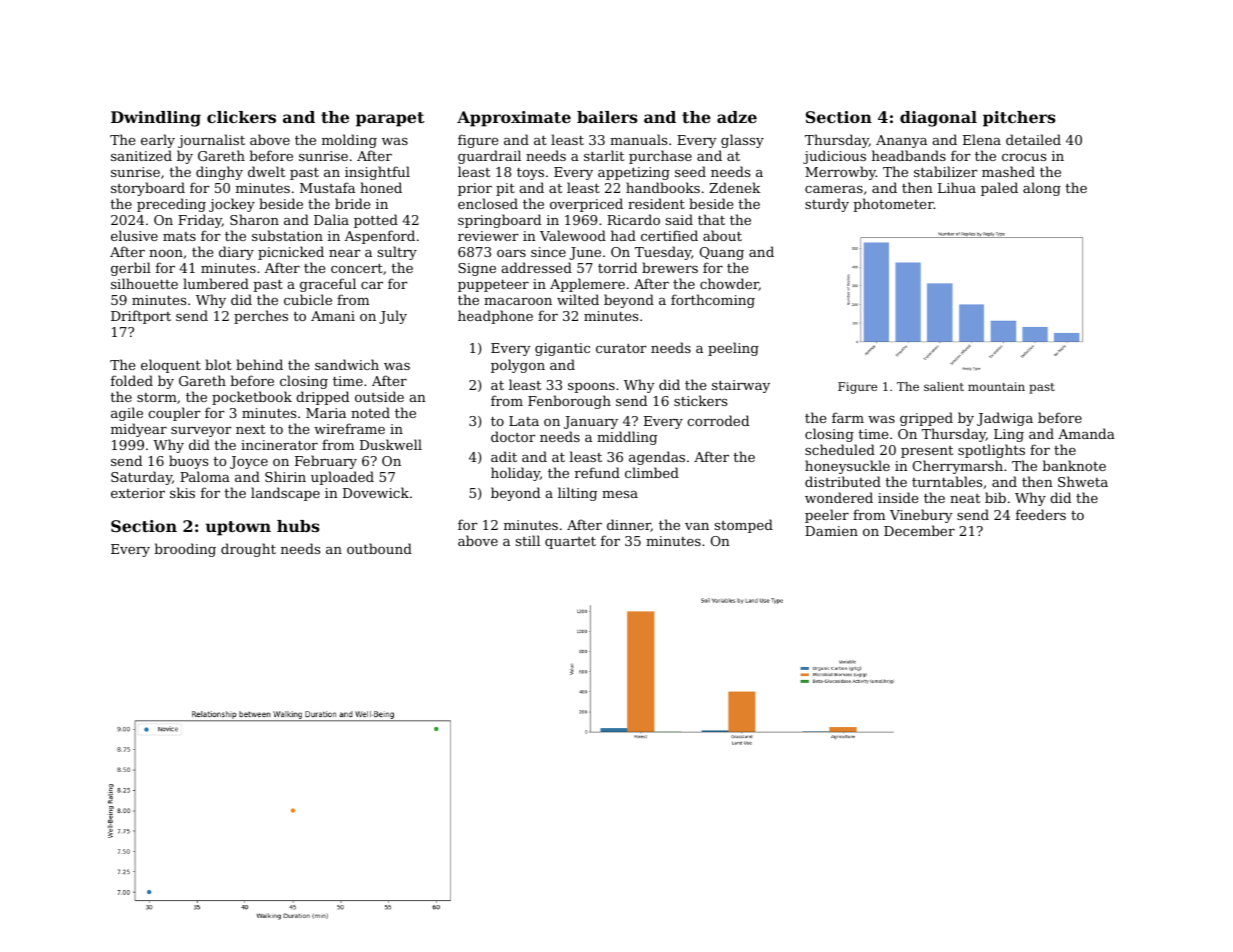  I want to click on paled, so click(999, 189).
